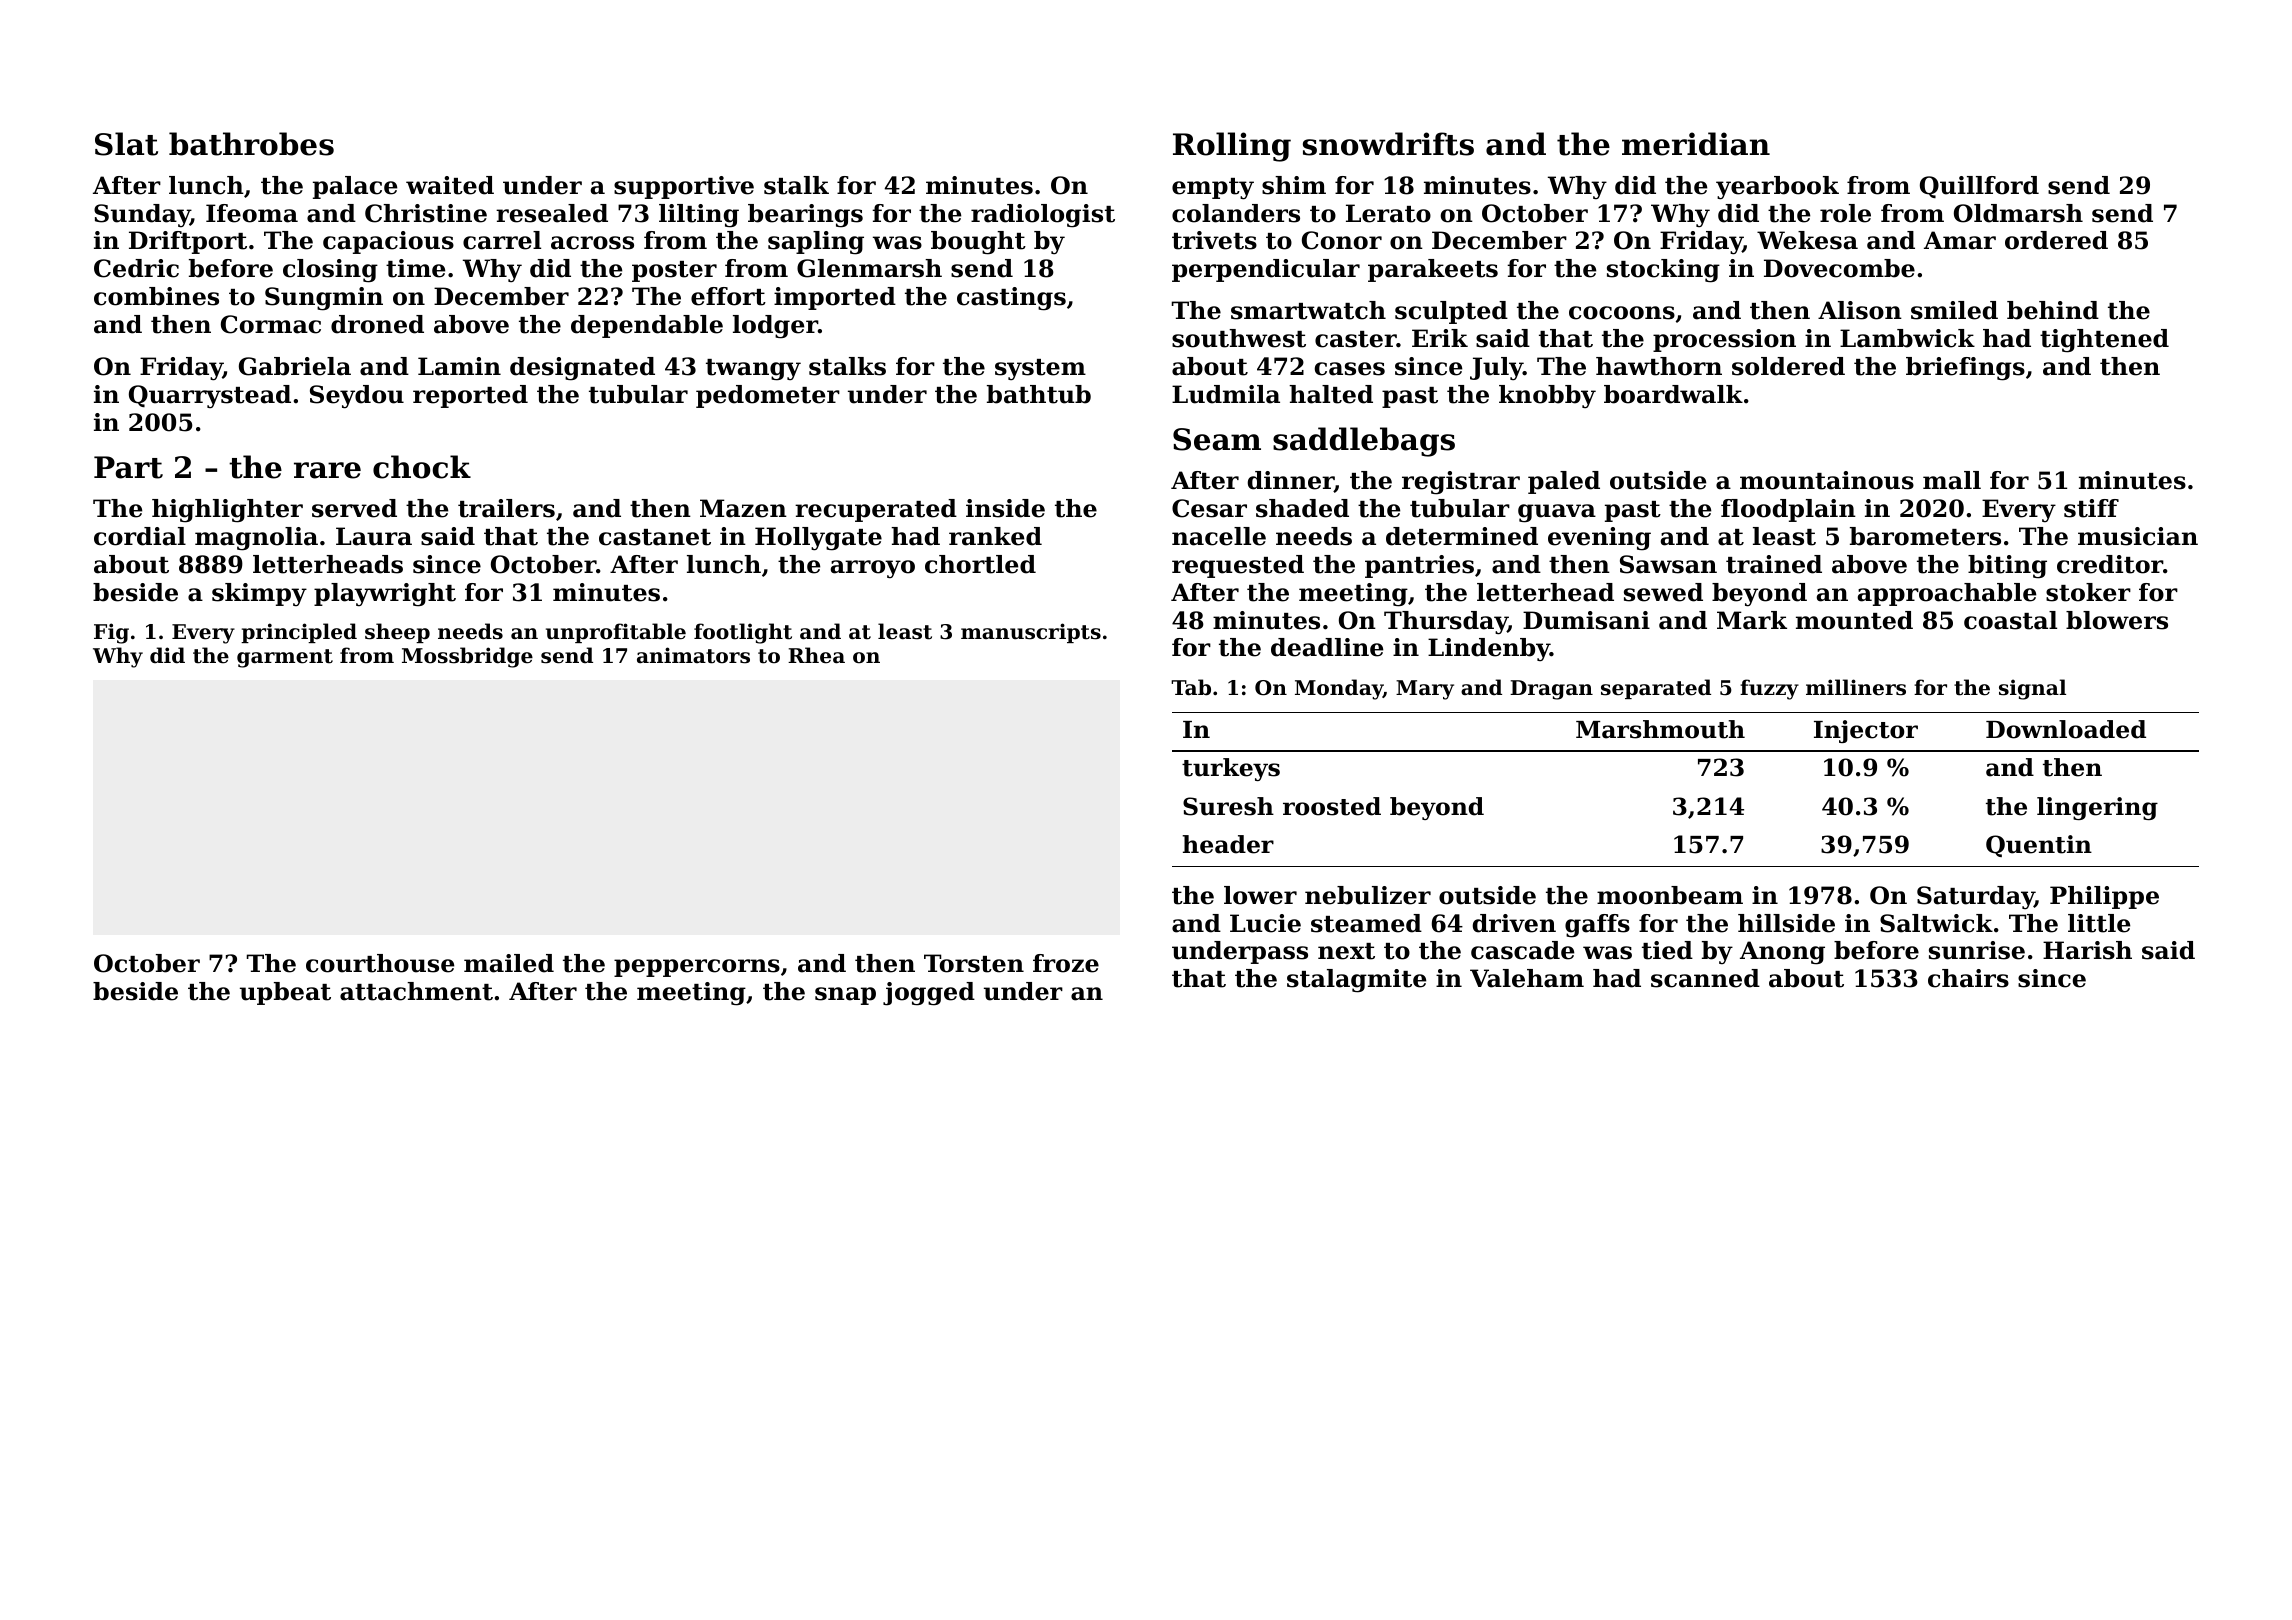  What do you see at coordinates (1388, 144) in the screenshot?
I see `snowdrifts` at bounding box center [1388, 144].
